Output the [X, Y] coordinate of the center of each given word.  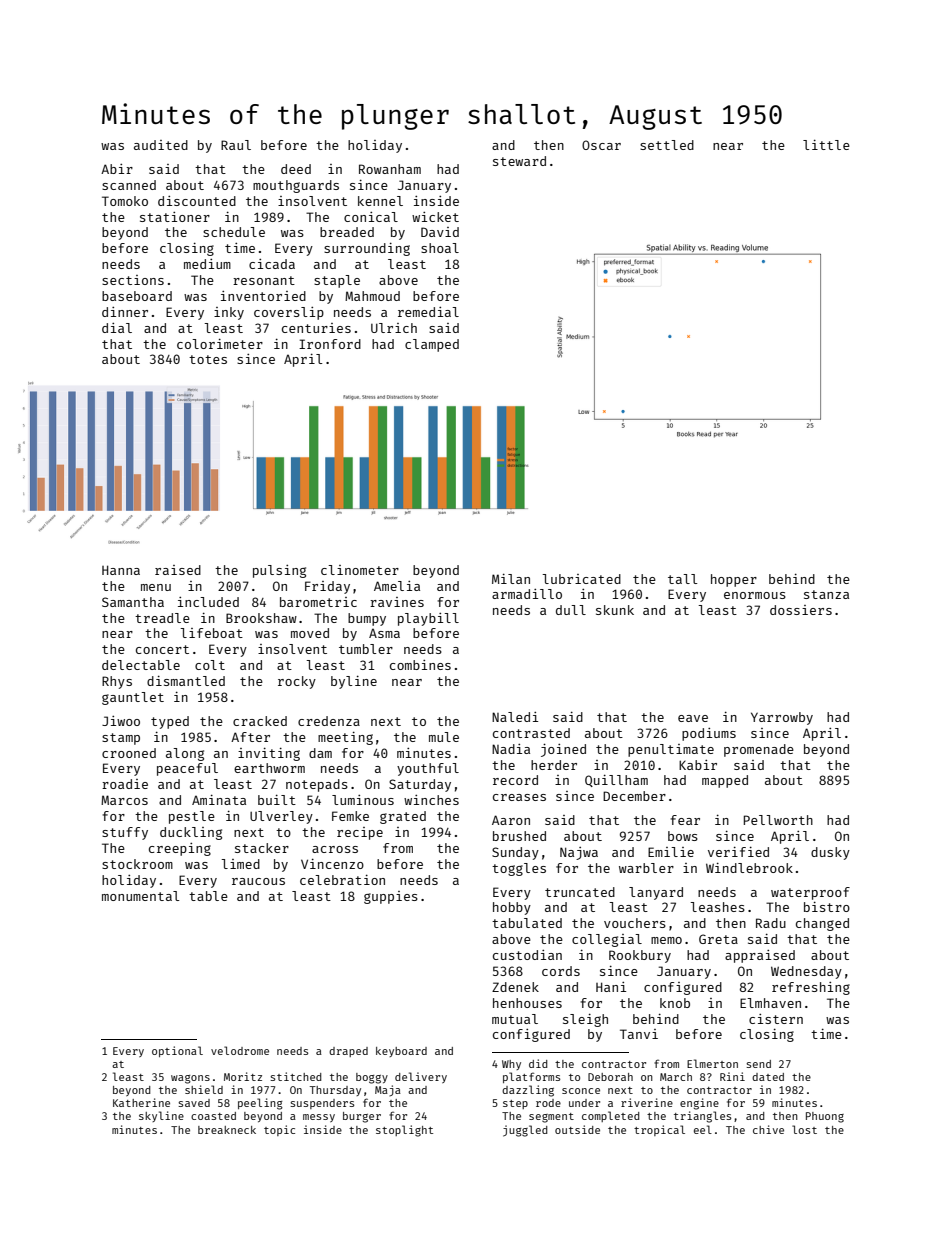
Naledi [515, 717]
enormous [755, 595]
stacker [262, 848]
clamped [432, 345]
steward [519, 161]
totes [208, 359]
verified [738, 851]
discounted [197, 201]
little [826, 144]
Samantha [133, 602]
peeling [260, 1104]
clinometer [360, 570]
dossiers [801, 610]
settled [667, 145]
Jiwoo [121, 721]
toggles [519, 869]
